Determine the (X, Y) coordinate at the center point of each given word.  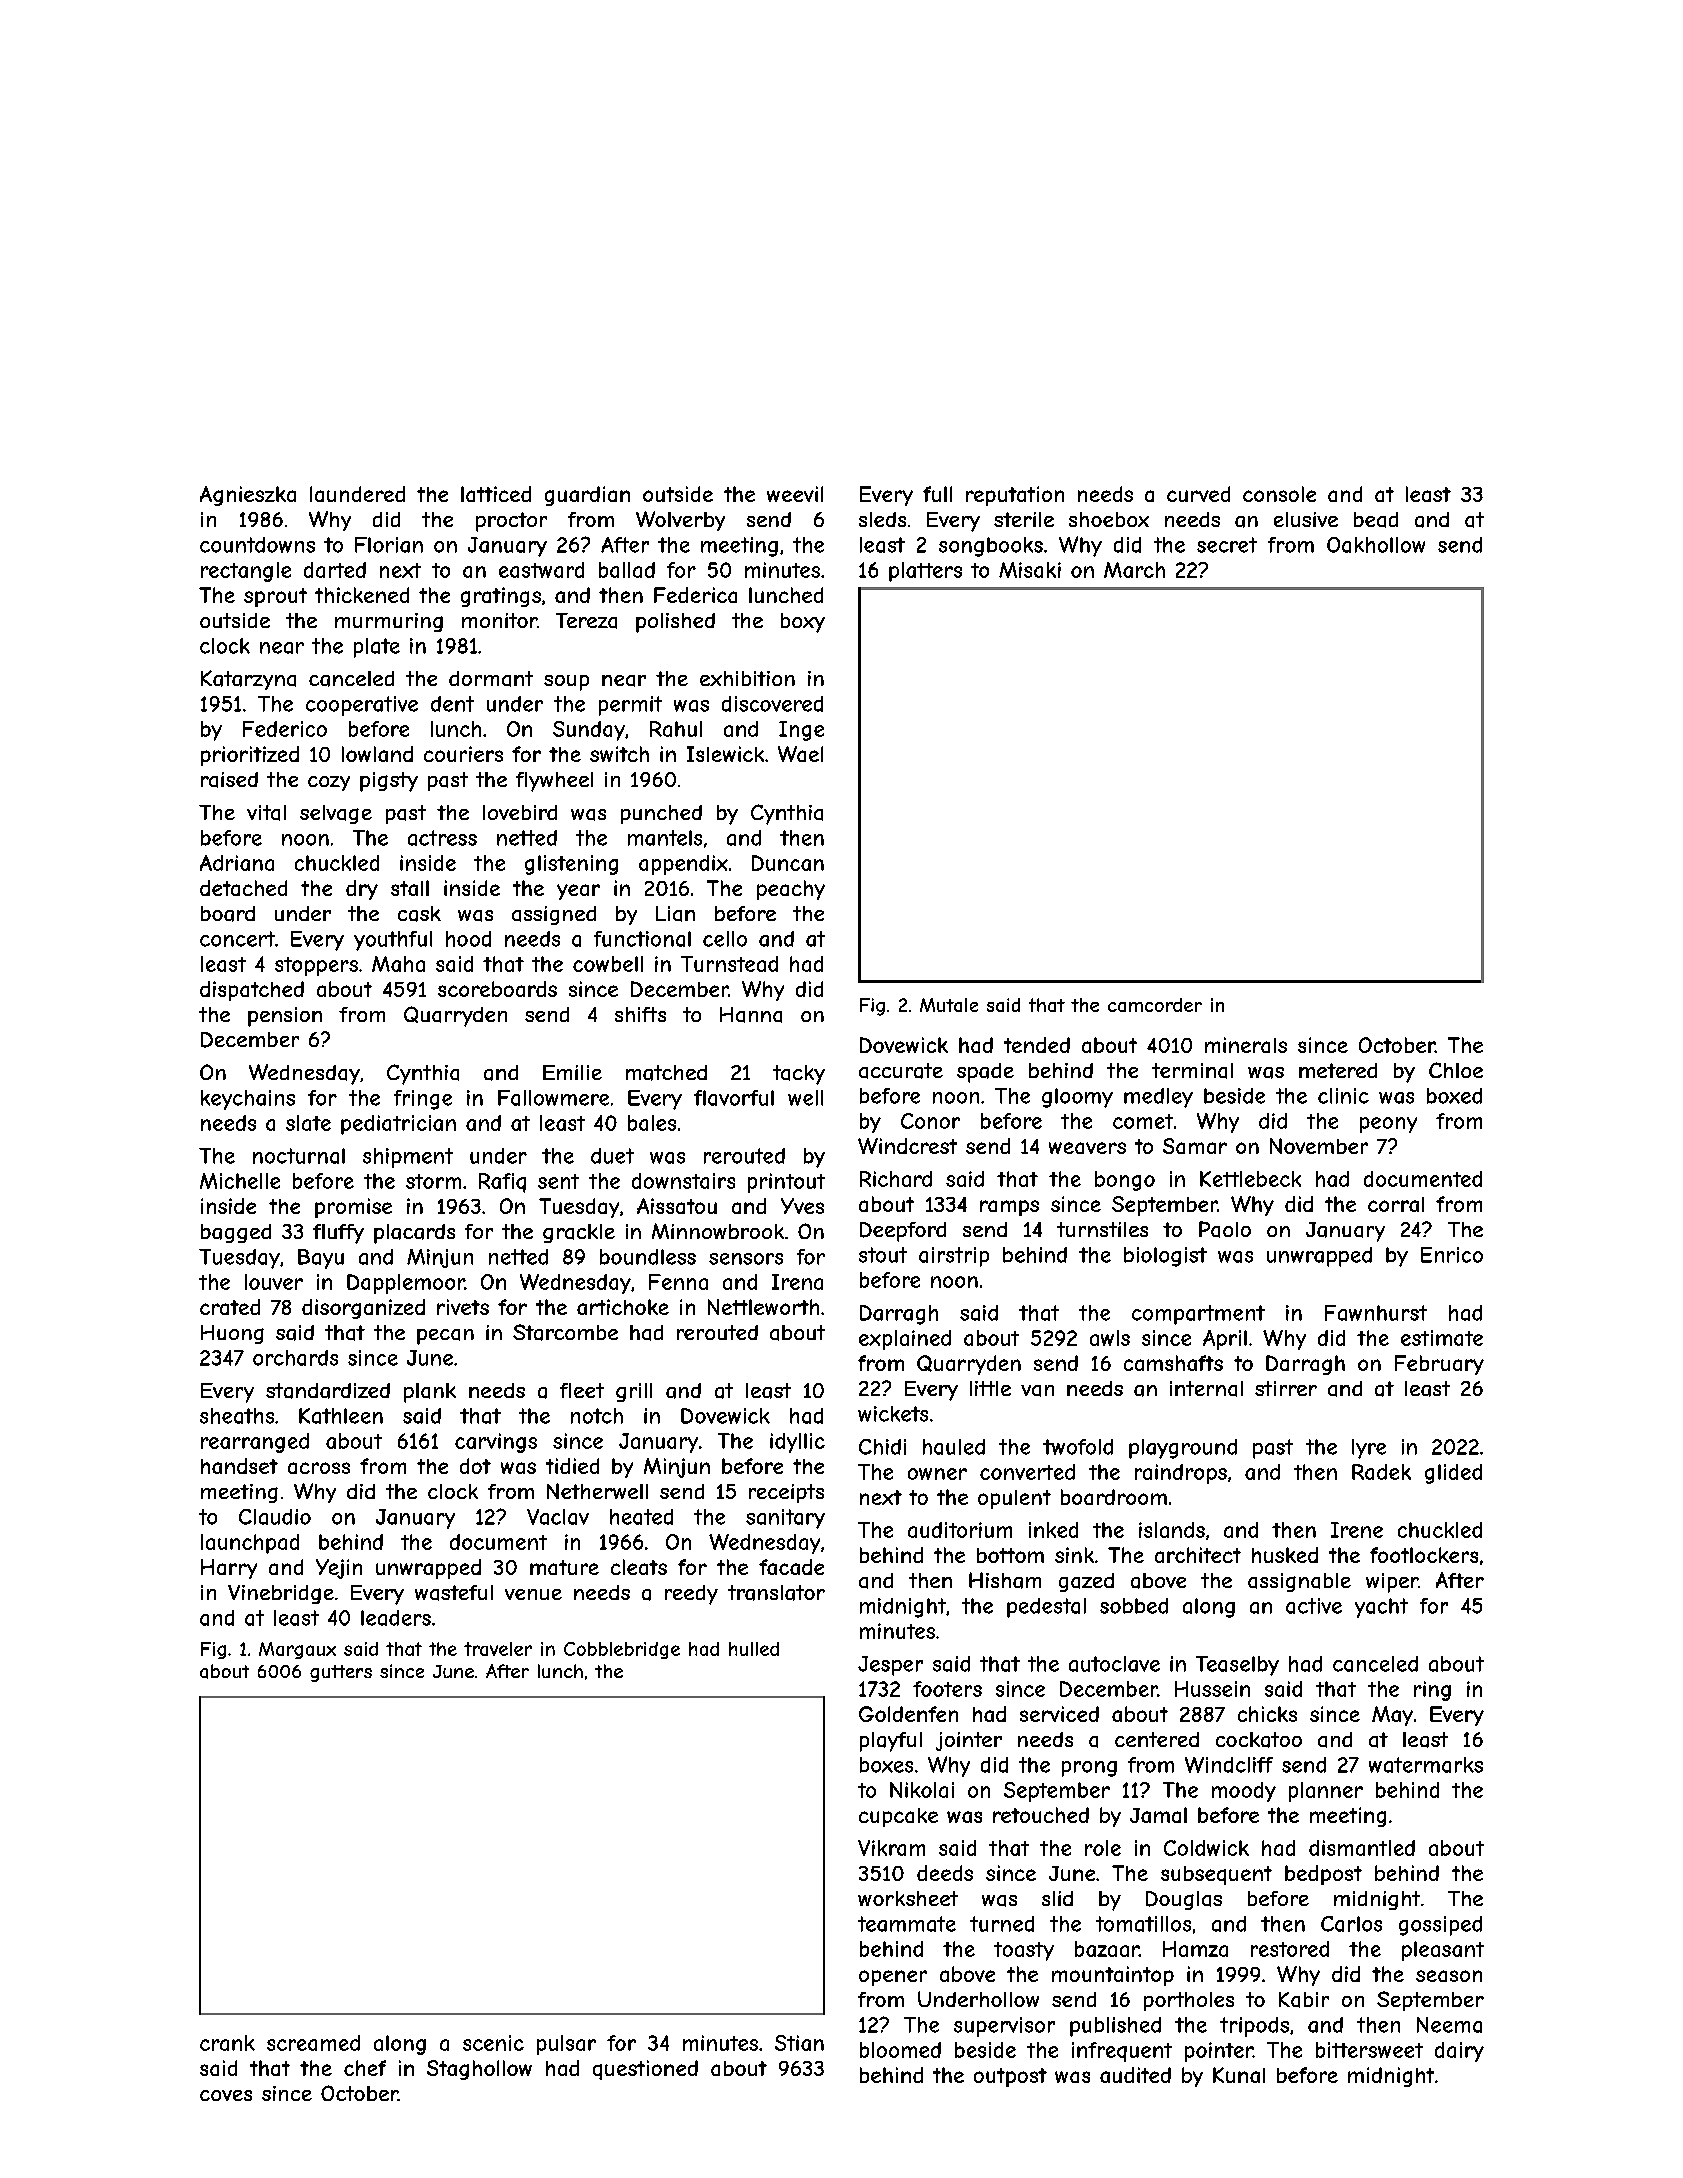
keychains (248, 1100)
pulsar (566, 2045)
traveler (498, 1649)
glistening (571, 865)
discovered (772, 704)
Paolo (1225, 1229)
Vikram (891, 1848)
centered (1157, 1739)
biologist (1165, 1257)
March (1134, 570)
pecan (445, 1337)
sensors (746, 1259)
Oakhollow (1376, 545)
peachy (791, 890)
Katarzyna (248, 680)
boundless (648, 1257)
